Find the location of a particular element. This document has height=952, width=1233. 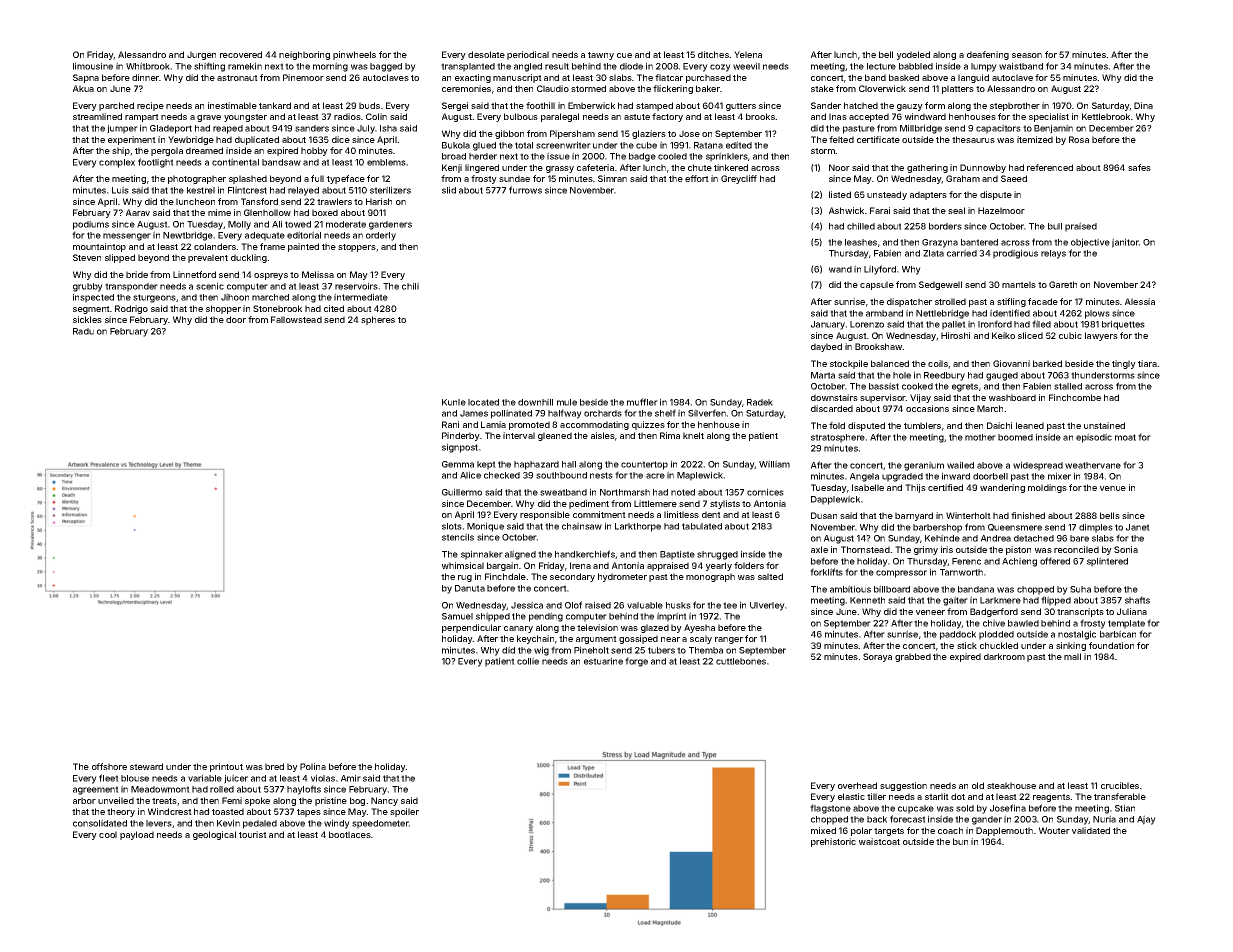

Kunle is located at coordinates (454, 402).
